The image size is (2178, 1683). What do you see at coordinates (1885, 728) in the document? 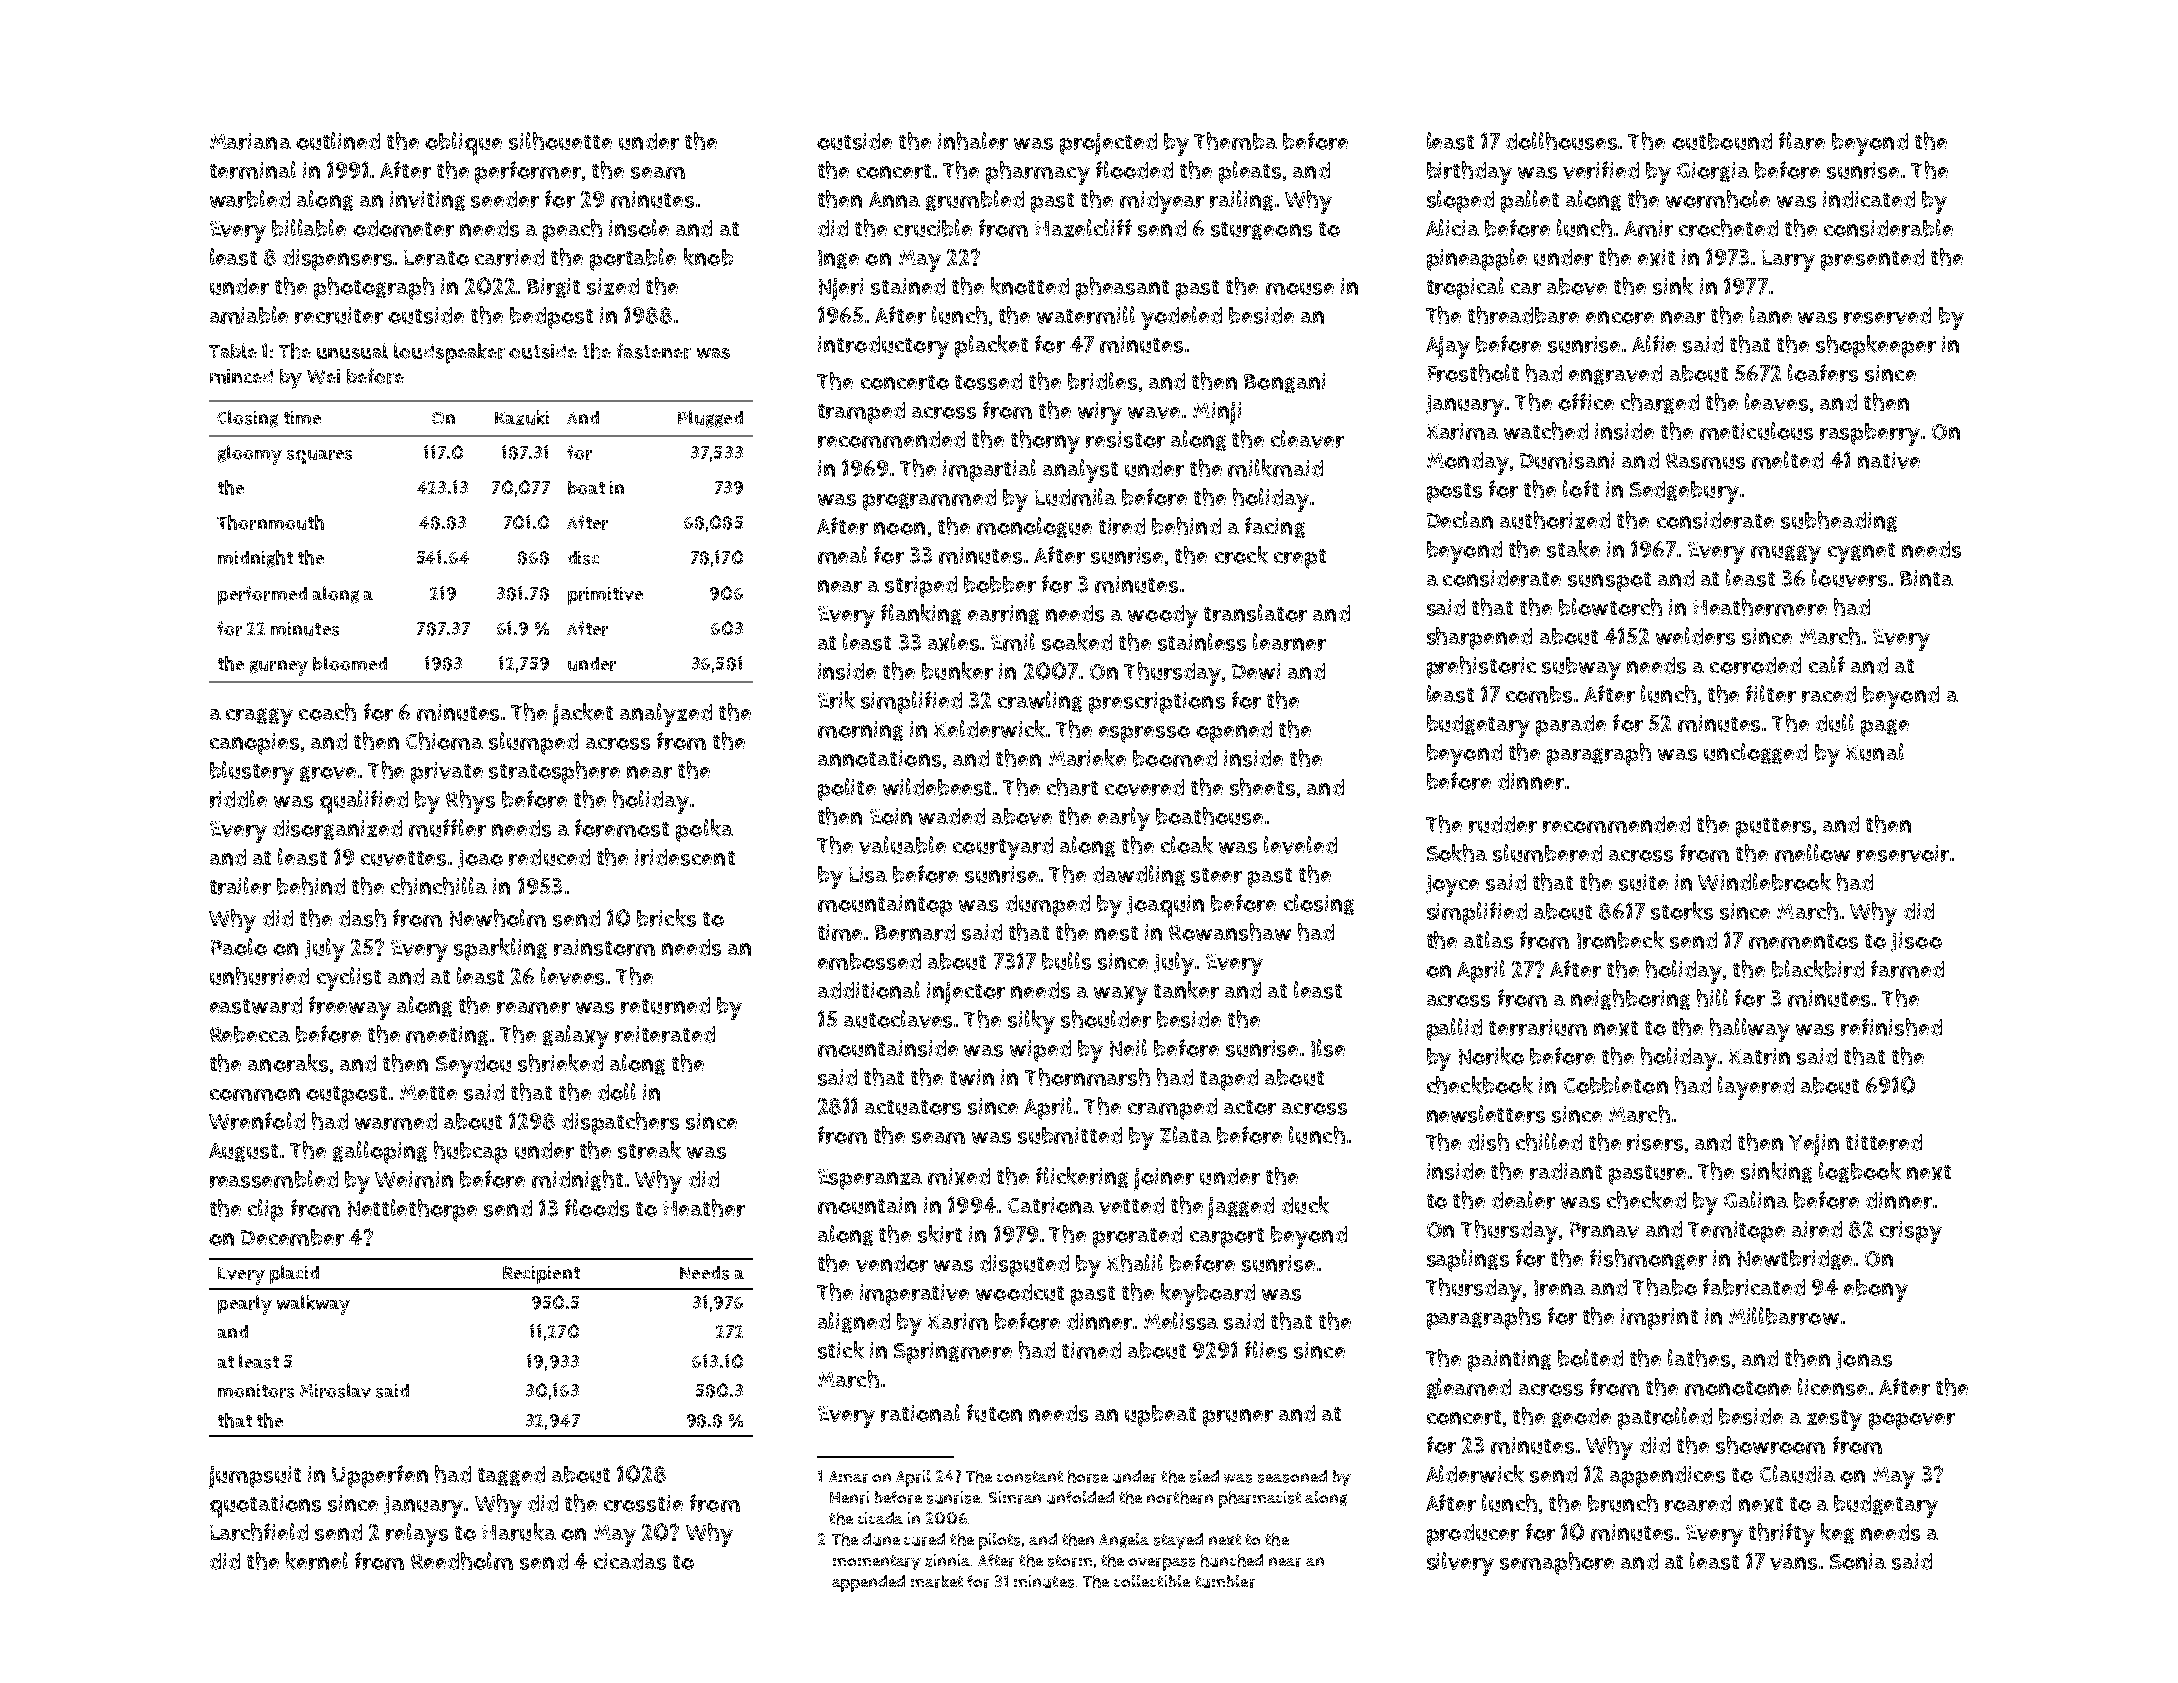
I see `page` at bounding box center [1885, 728].
